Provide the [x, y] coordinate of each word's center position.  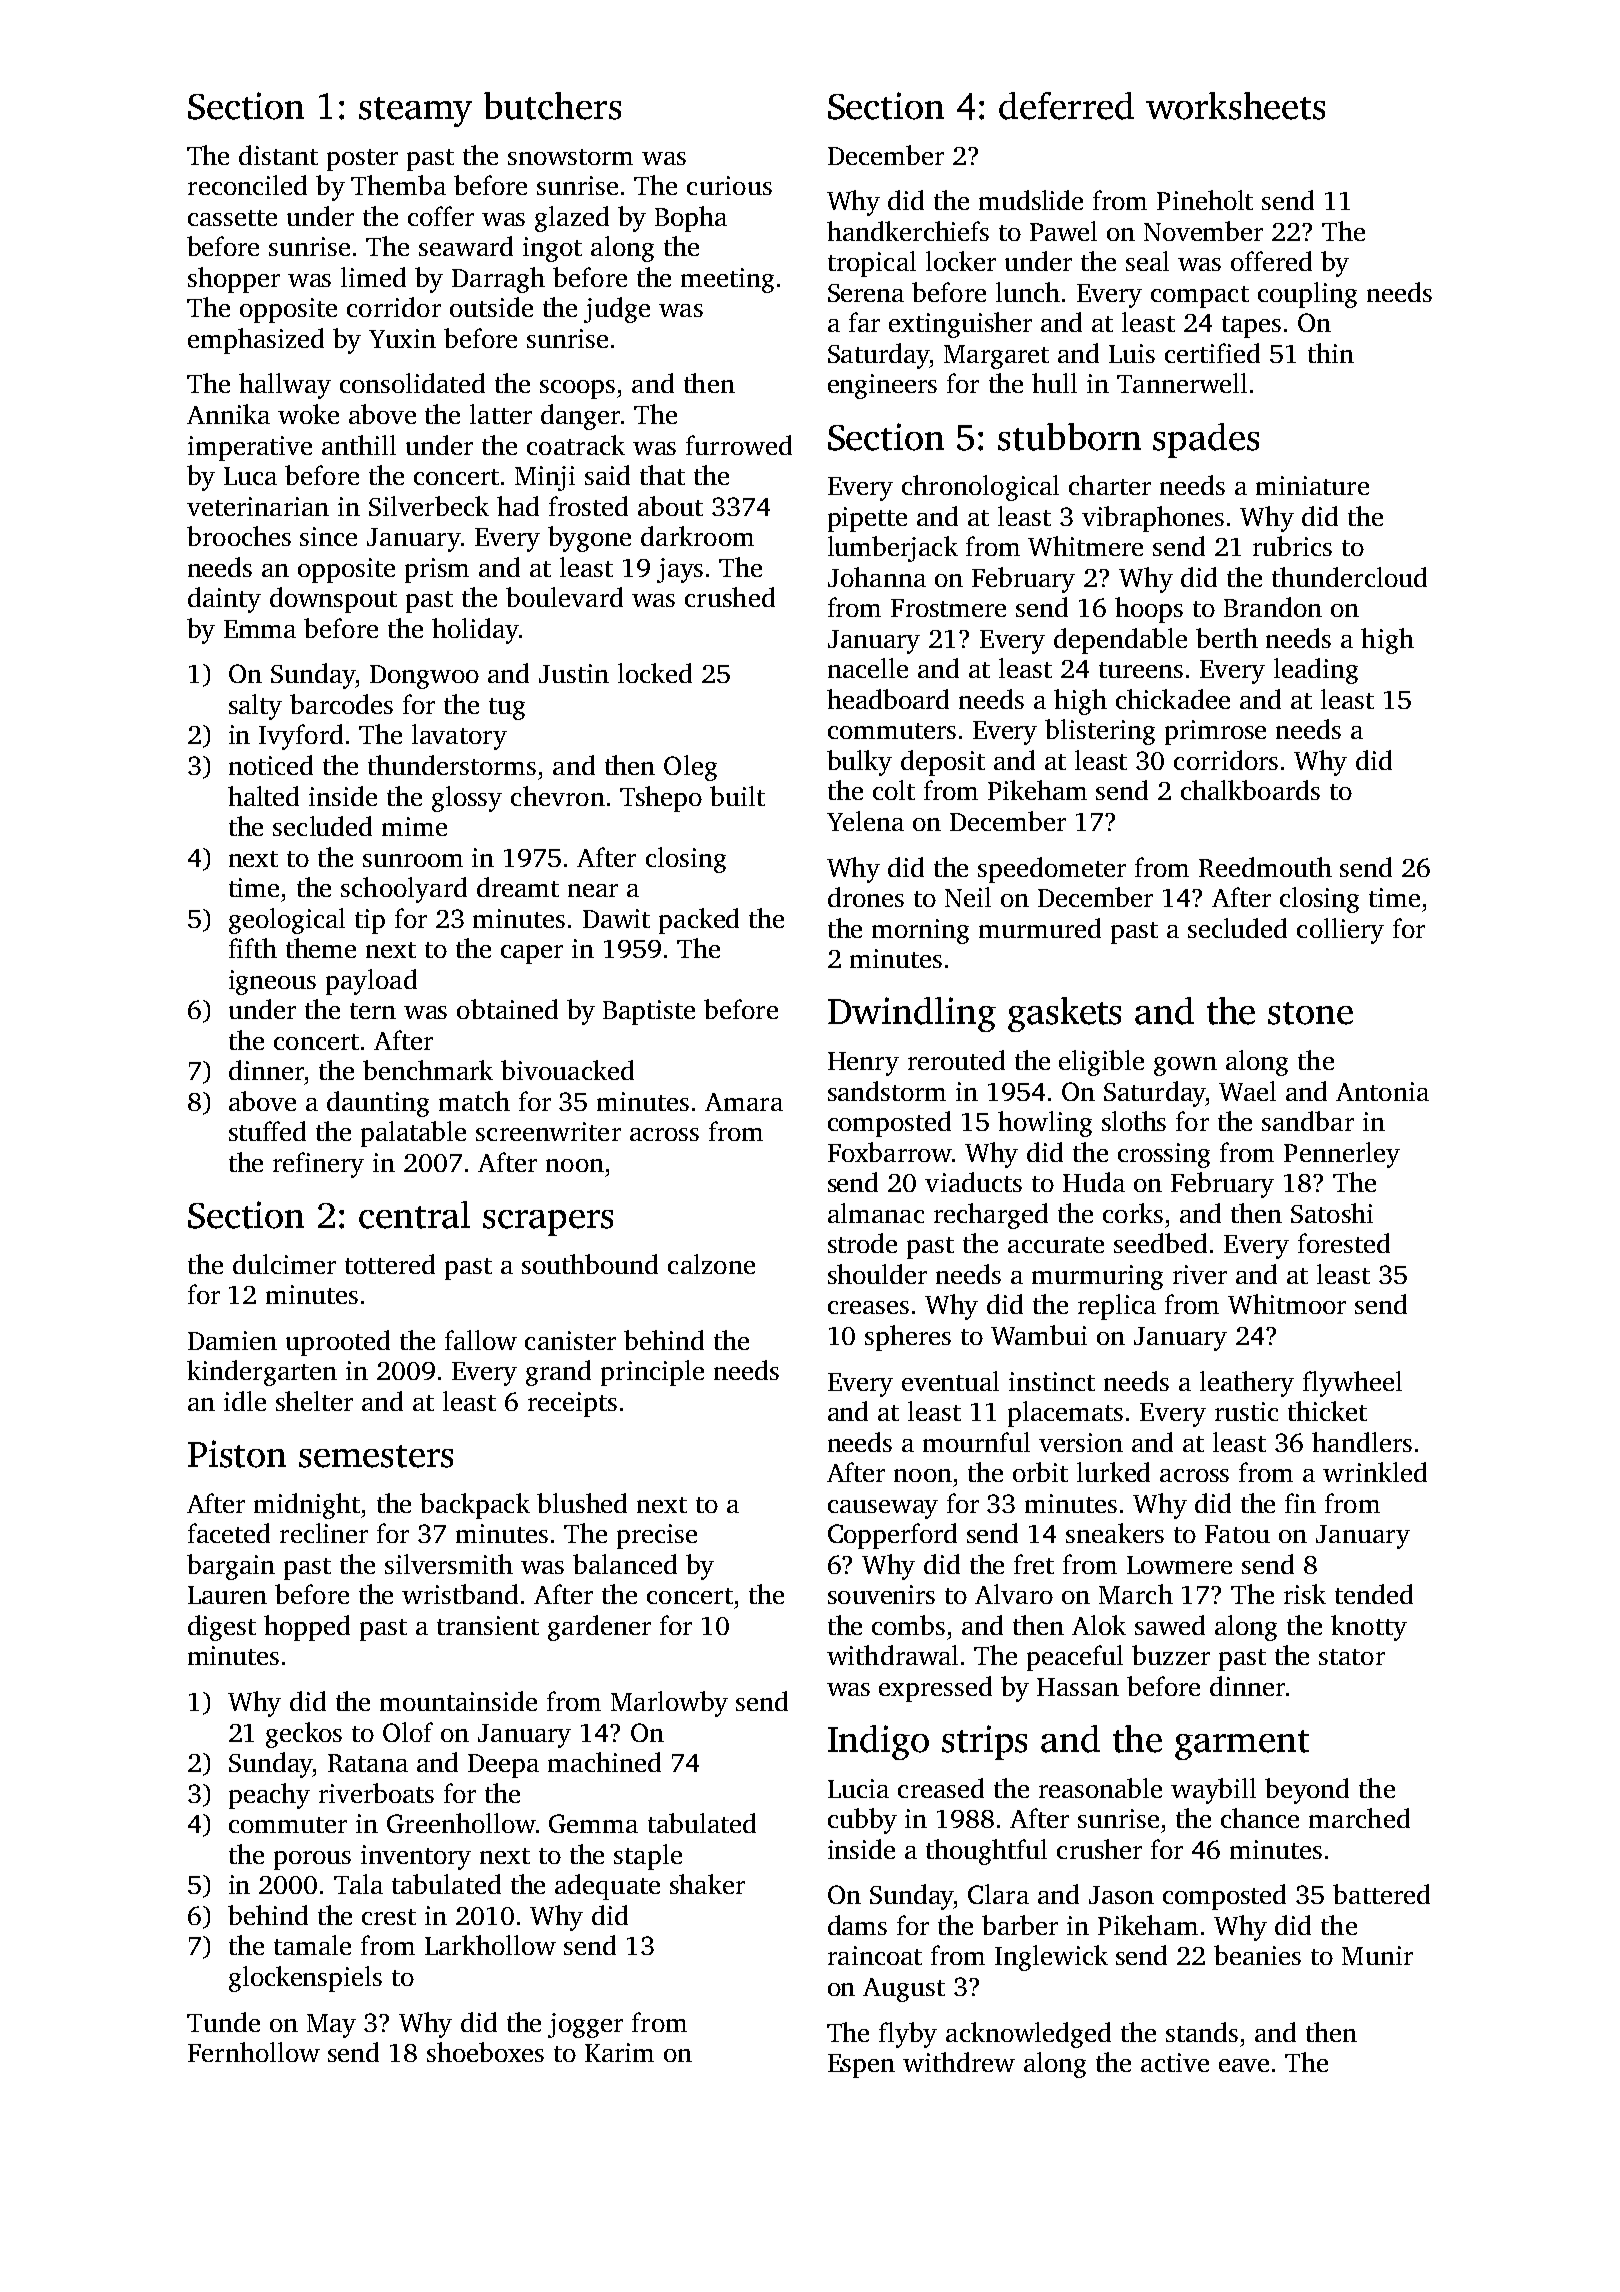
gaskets [1064, 1014]
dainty [224, 600]
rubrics [1292, 546]
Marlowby [669, 1704]
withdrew [959, 2062]
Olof [408, 1732]
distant [278, 155]
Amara [744, 1102]
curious [729, 185]
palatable [413, 1134]
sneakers [1115, 1533]
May [331, 2026]
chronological [980, 488]
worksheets [1235, 106]
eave [1244, 2065]
